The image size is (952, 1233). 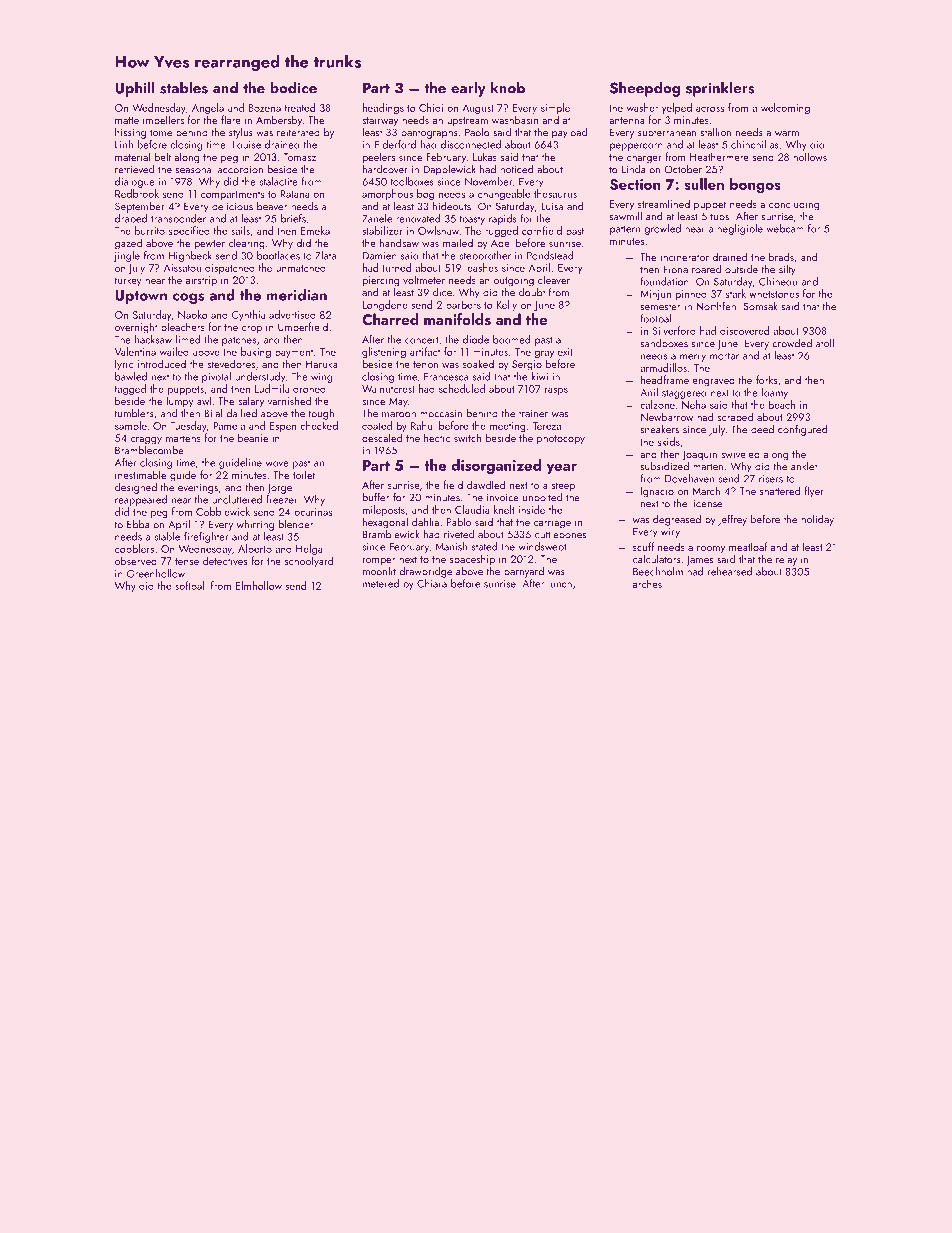 I want to click on scheduled, so click(x=462, y=388).
